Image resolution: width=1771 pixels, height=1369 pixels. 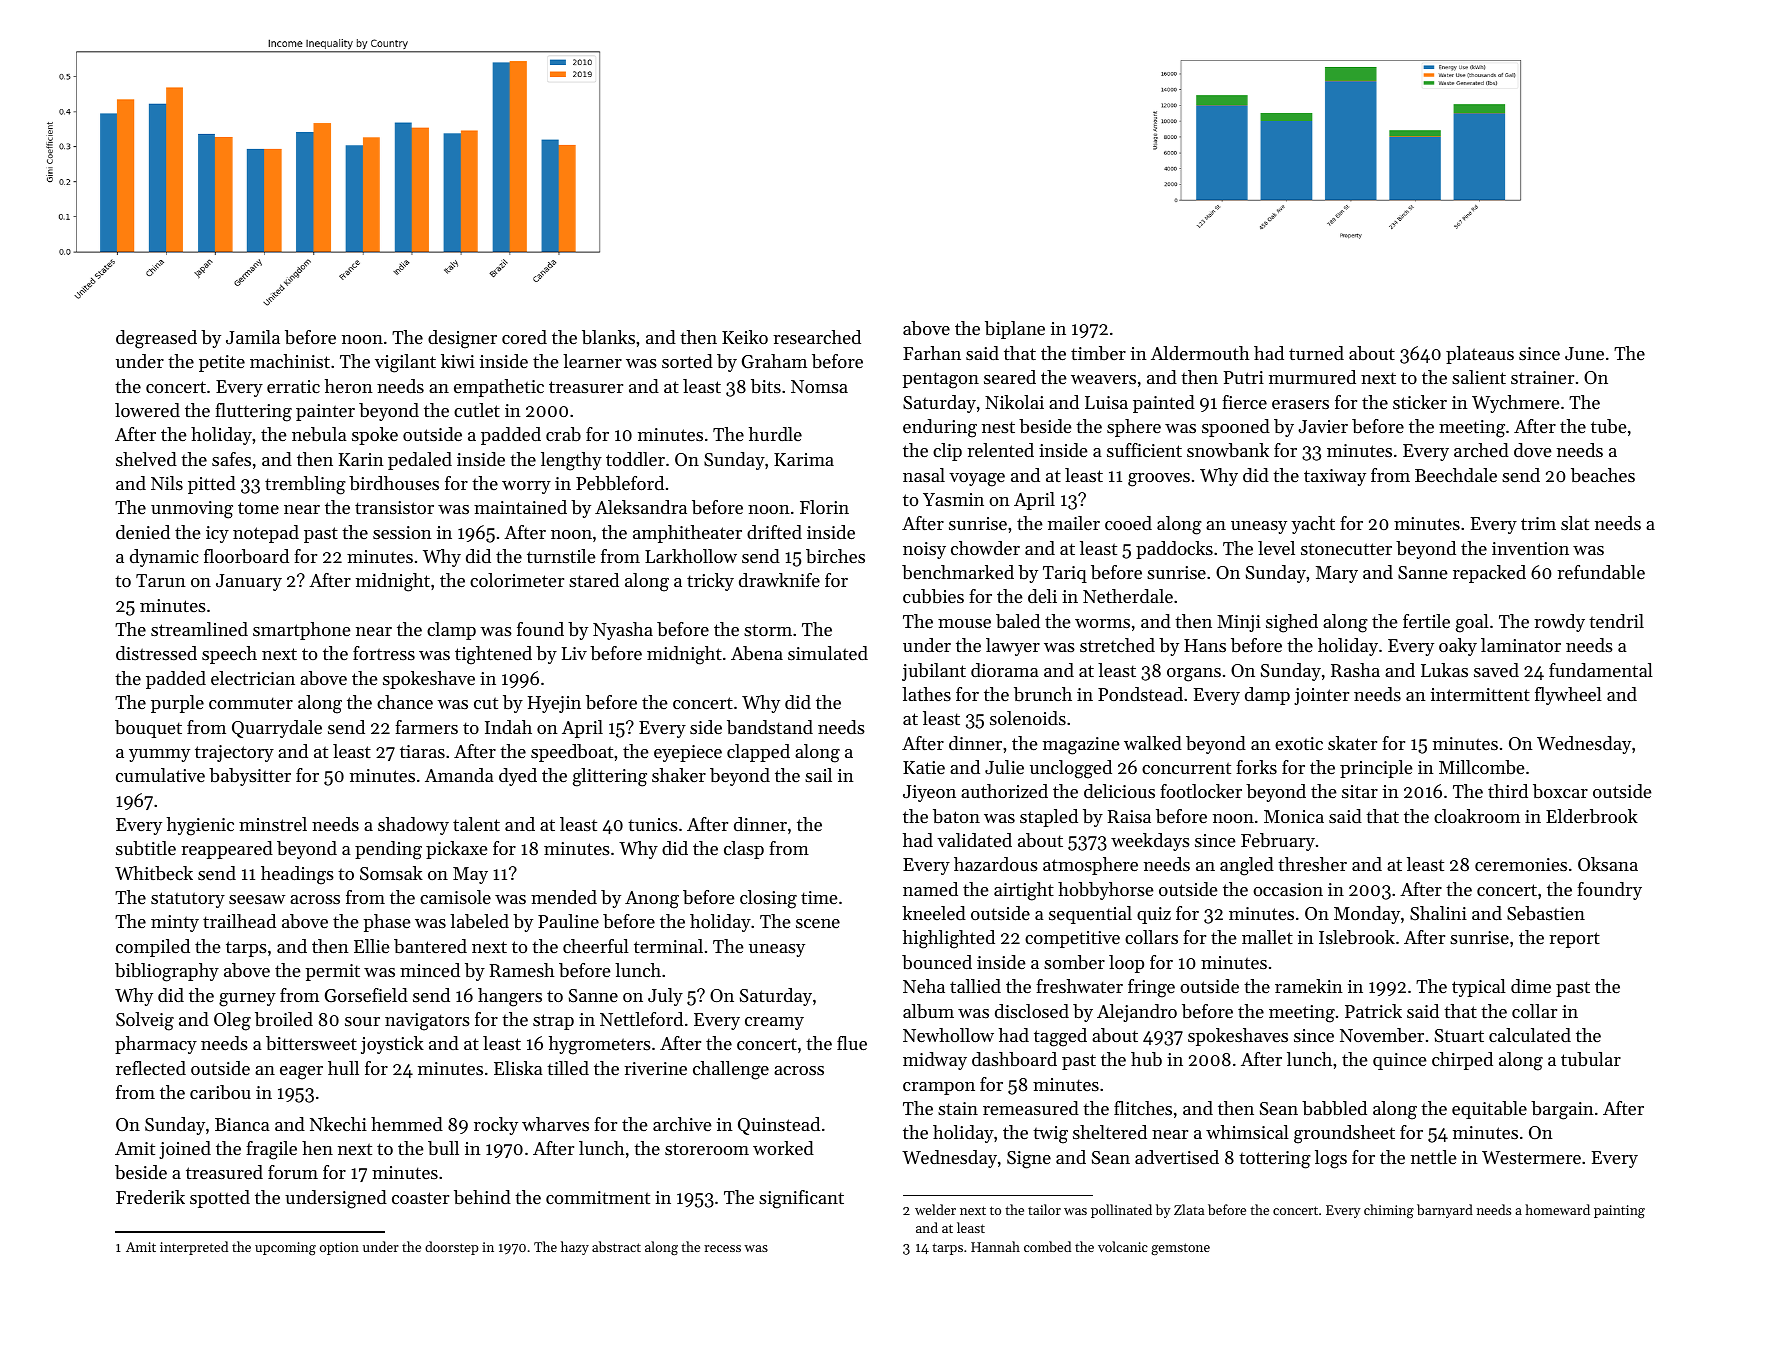 What do you see at coordinates (947, 452) in the document?
I see `clip` at bounding box center [947, 452].
